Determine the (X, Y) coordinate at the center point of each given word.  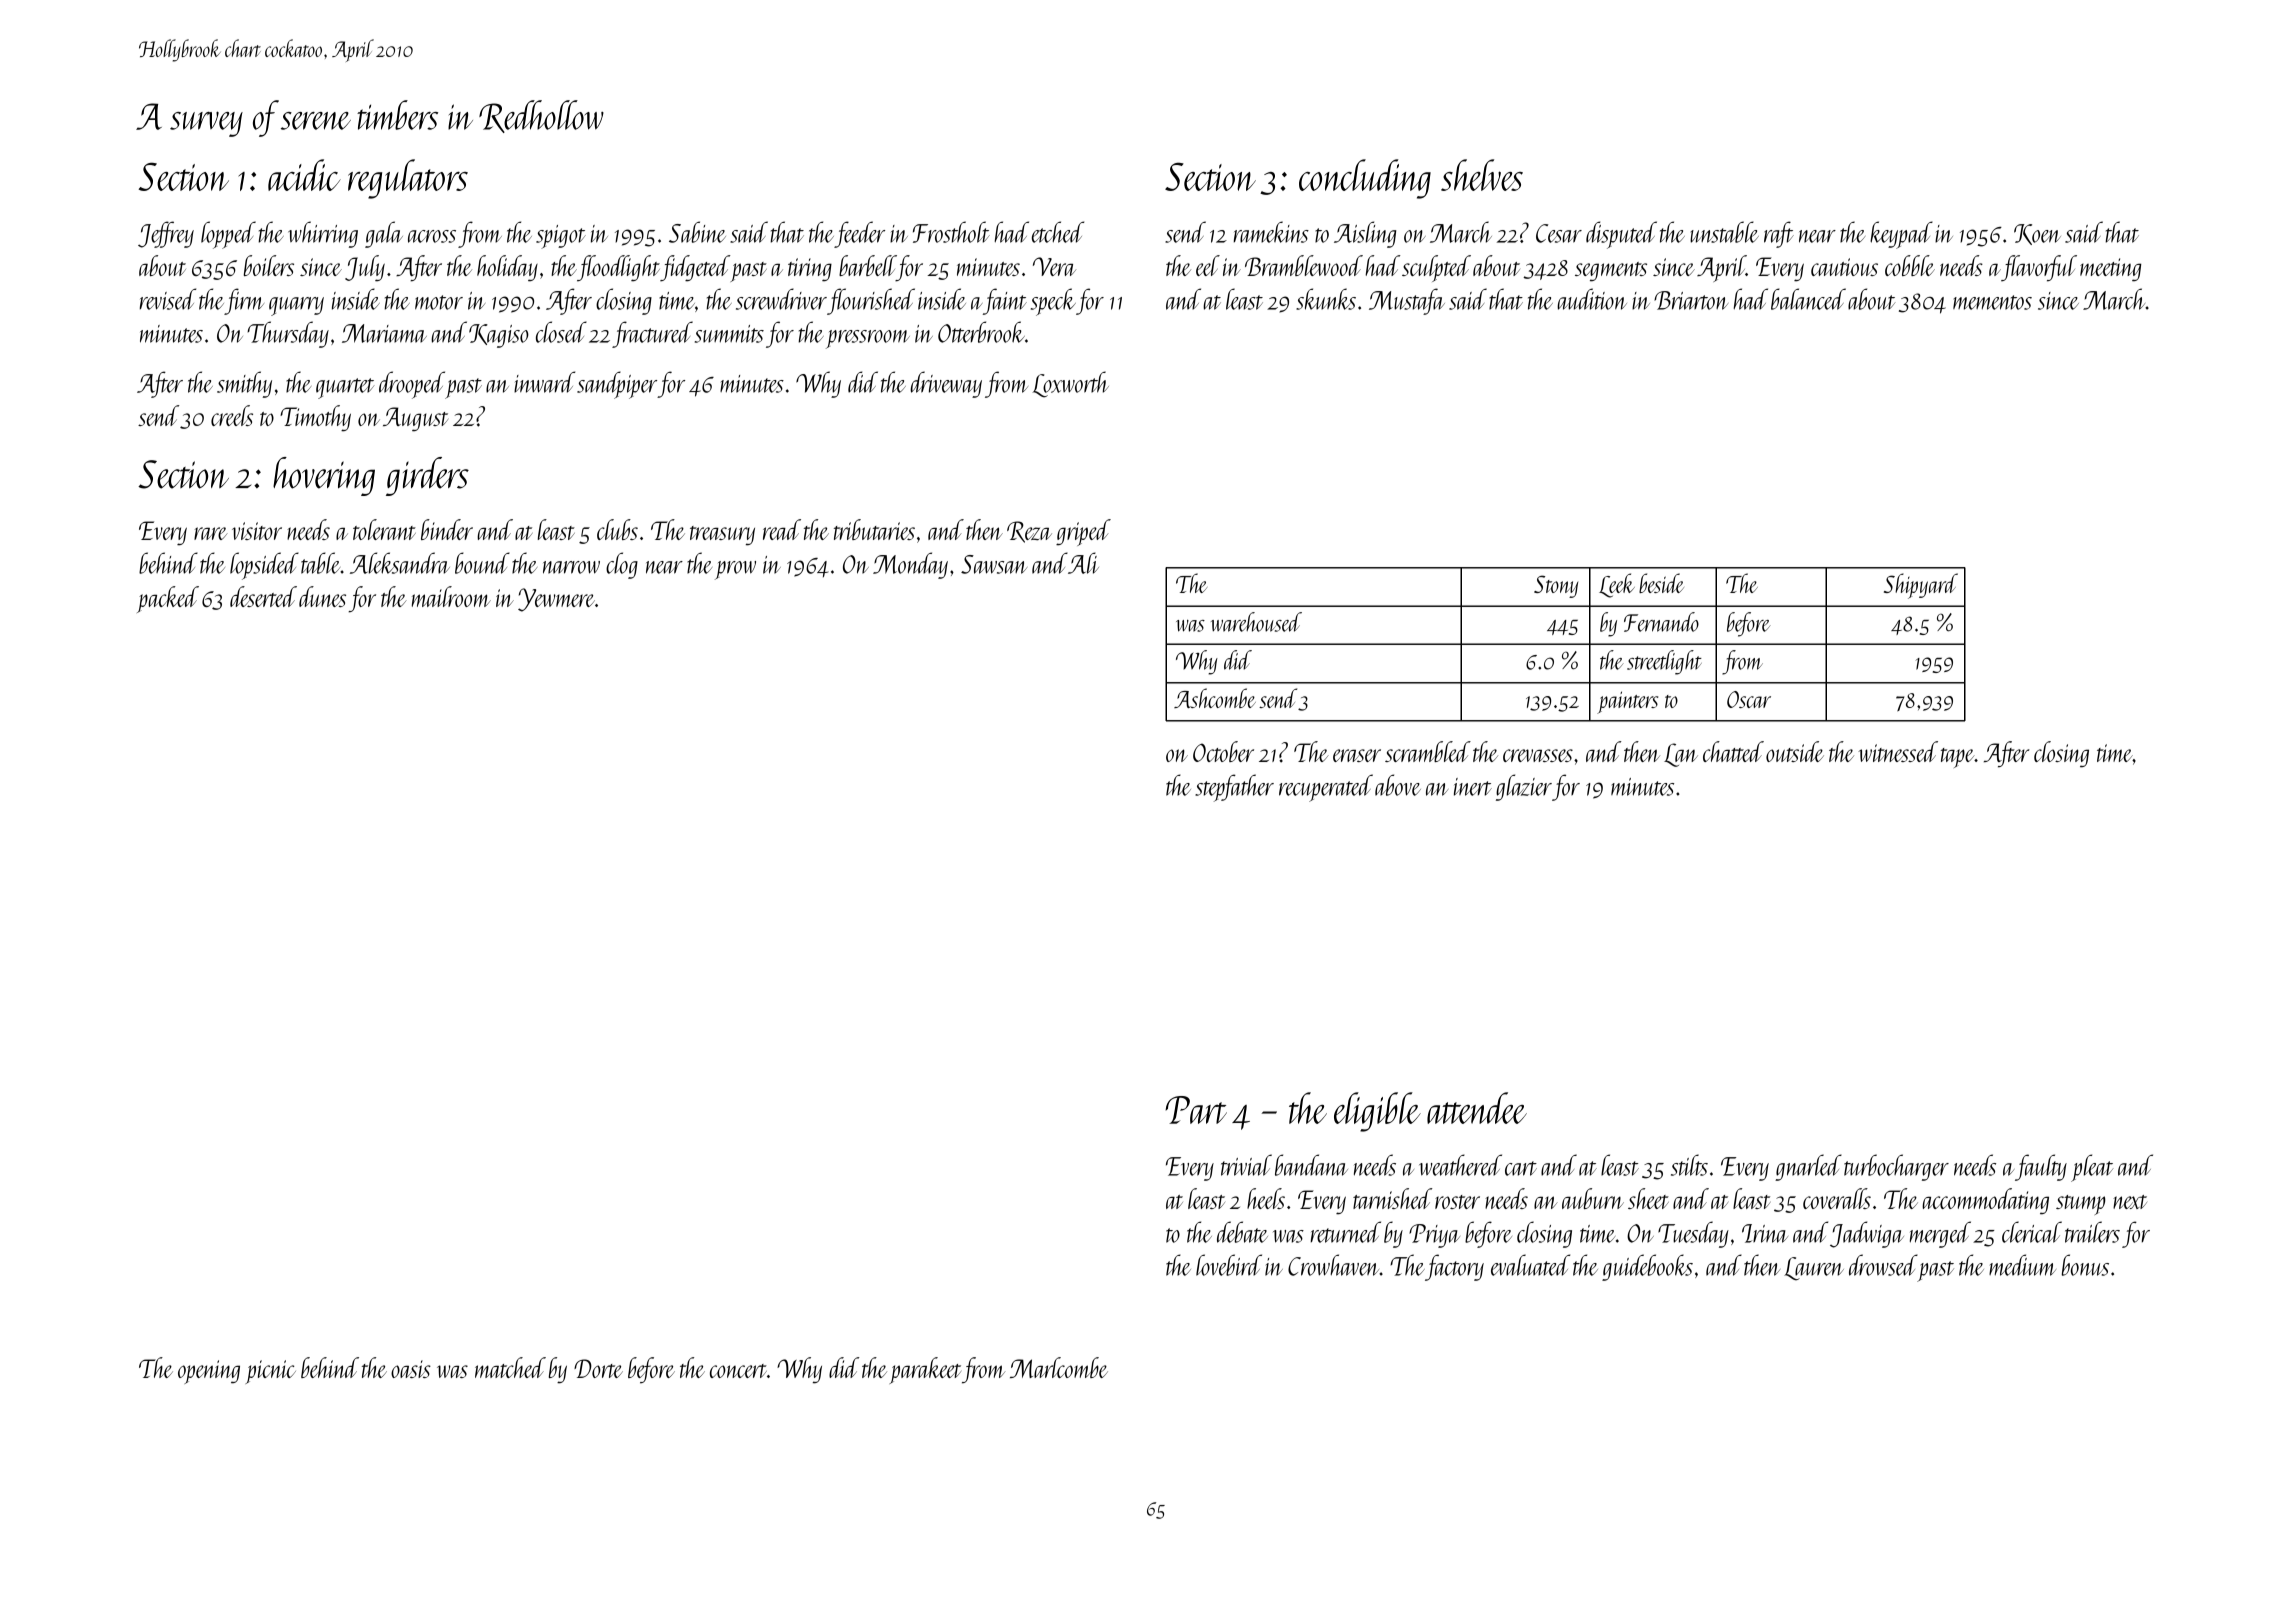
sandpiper (617, 385)
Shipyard (1921, 586)
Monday (910, 565)
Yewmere (556, 600)
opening (209, 1372)
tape (1958, 758)
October (1223, 751)
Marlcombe (1059, 1367)
